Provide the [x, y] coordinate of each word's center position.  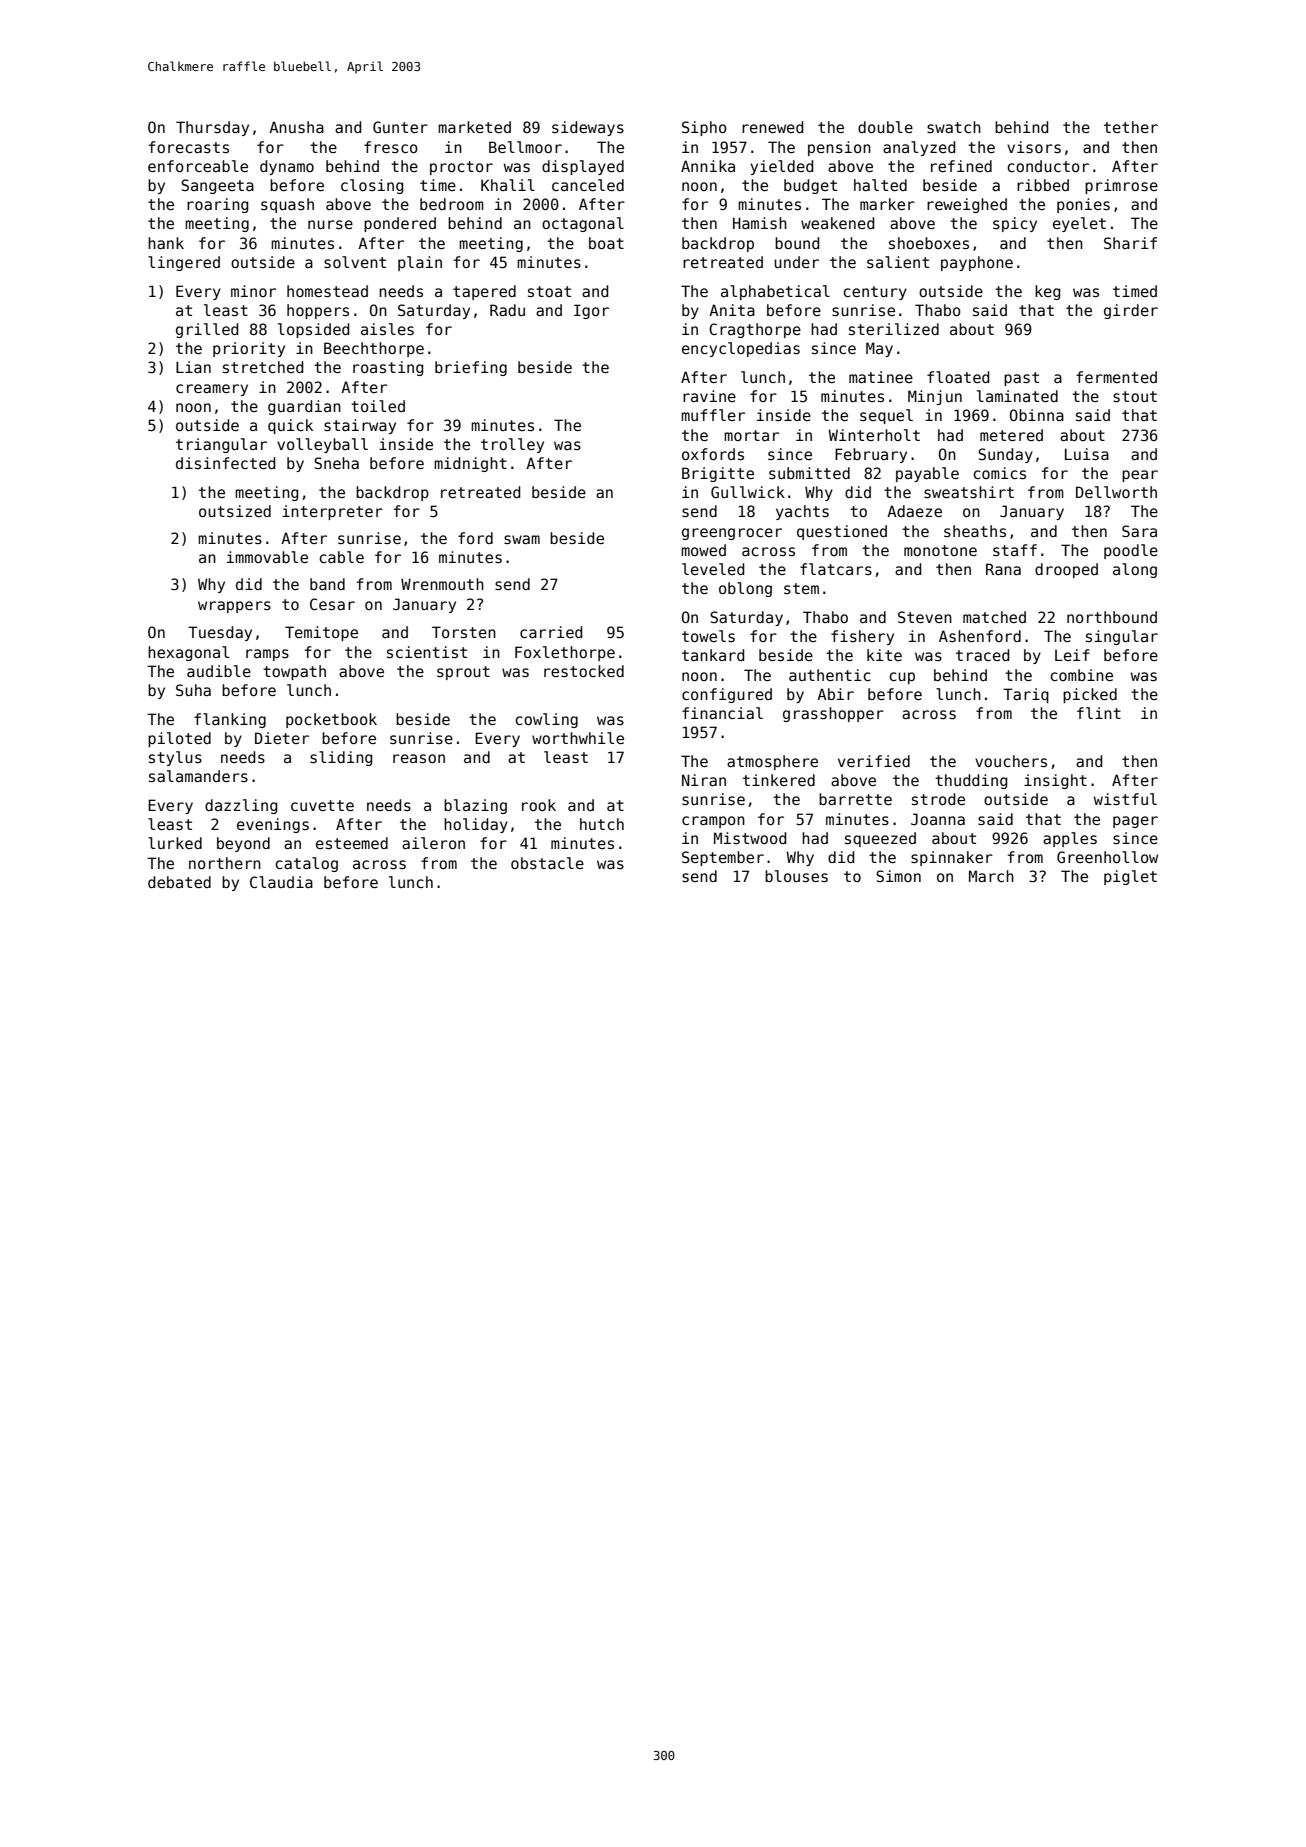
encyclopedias [741, 349]
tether [1131, 127]
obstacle [547, 863]
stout [1135, 396]
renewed [772, 127]
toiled [378, 406]
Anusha [296, 127]
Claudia [281, 882]
